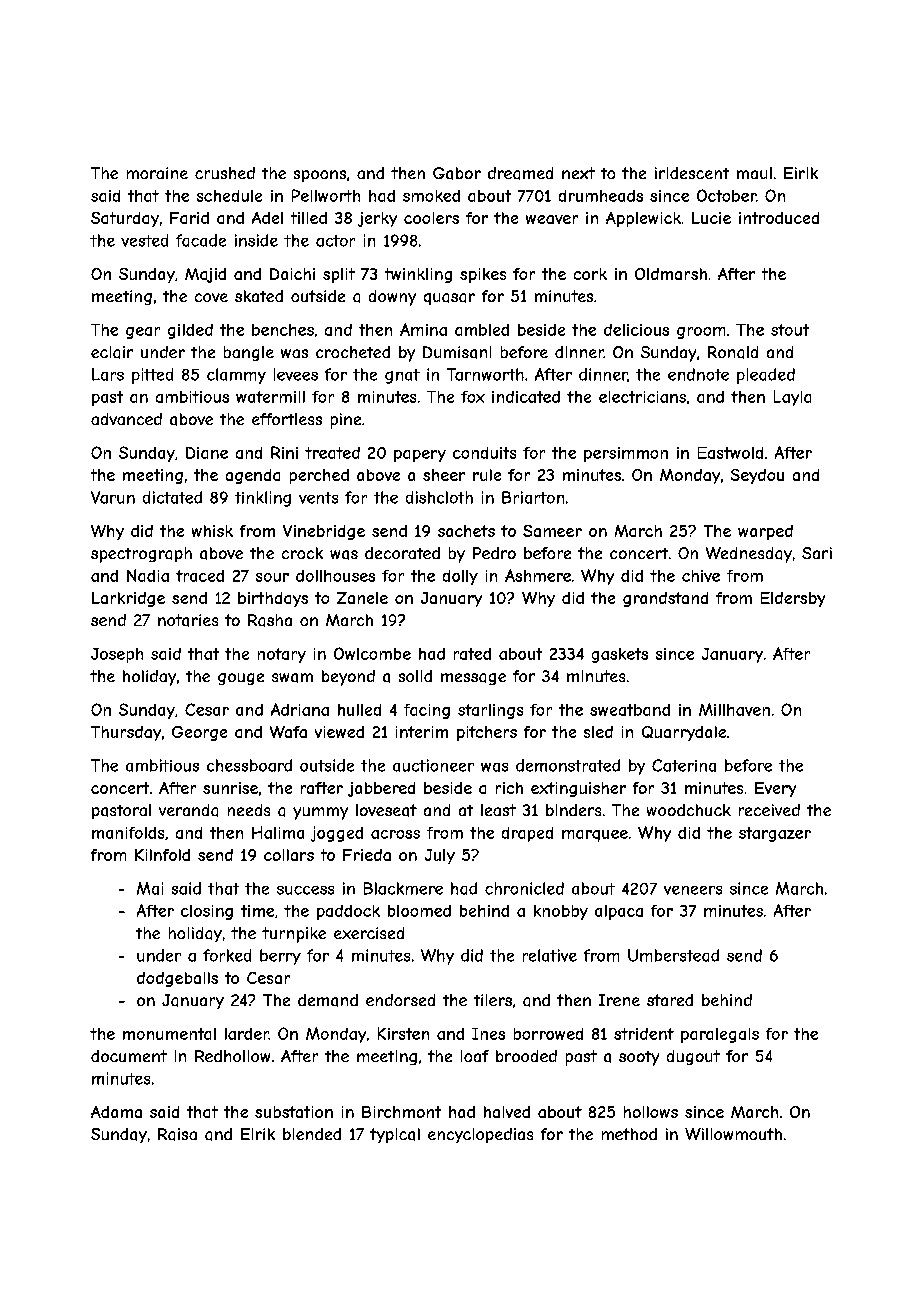  What do you see at coordinates (324, 532) in the document?
I see `Vinebridge` at bounding box center [324, 532].
